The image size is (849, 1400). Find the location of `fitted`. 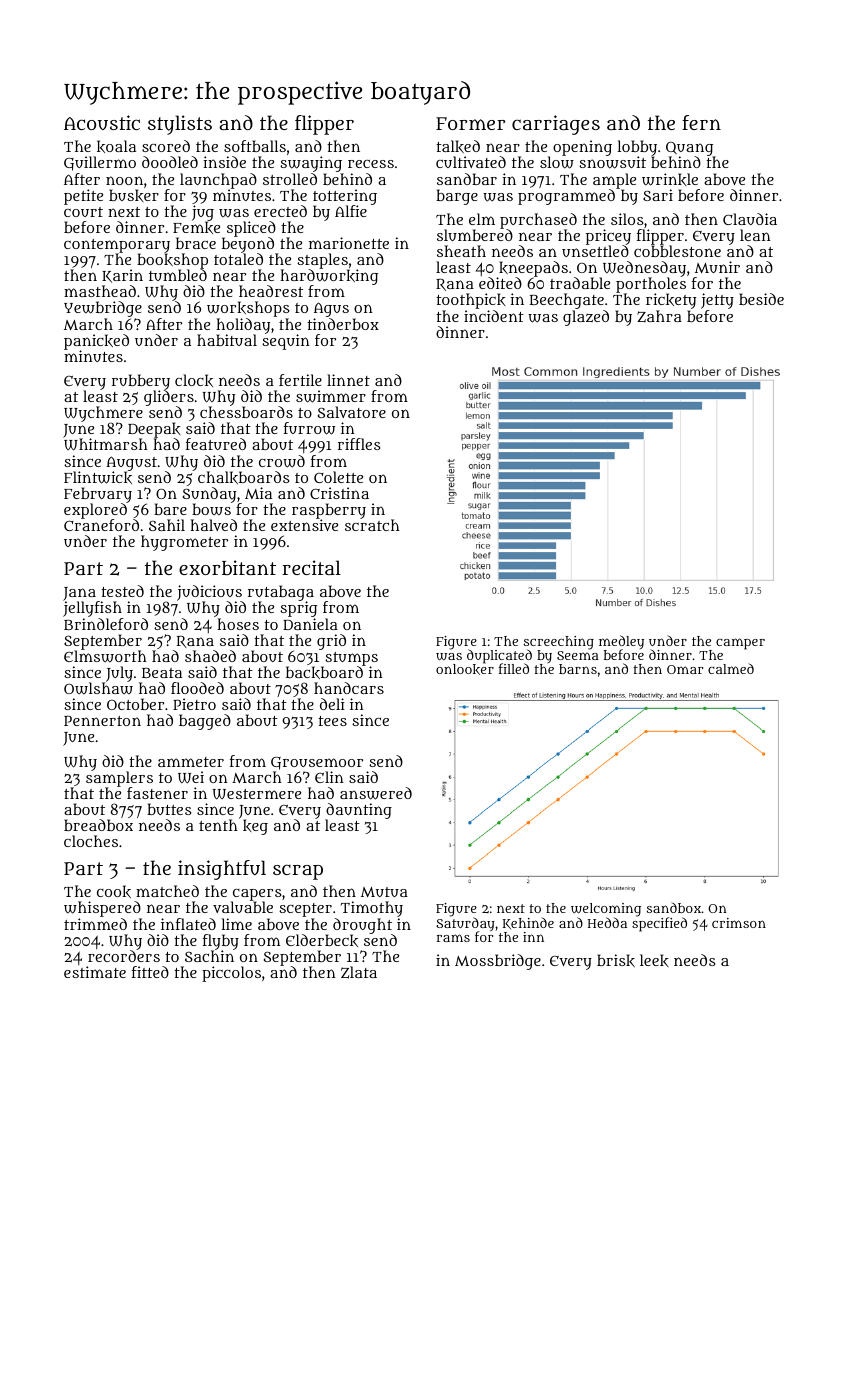

fitted is located at coordinates (150, 972).
